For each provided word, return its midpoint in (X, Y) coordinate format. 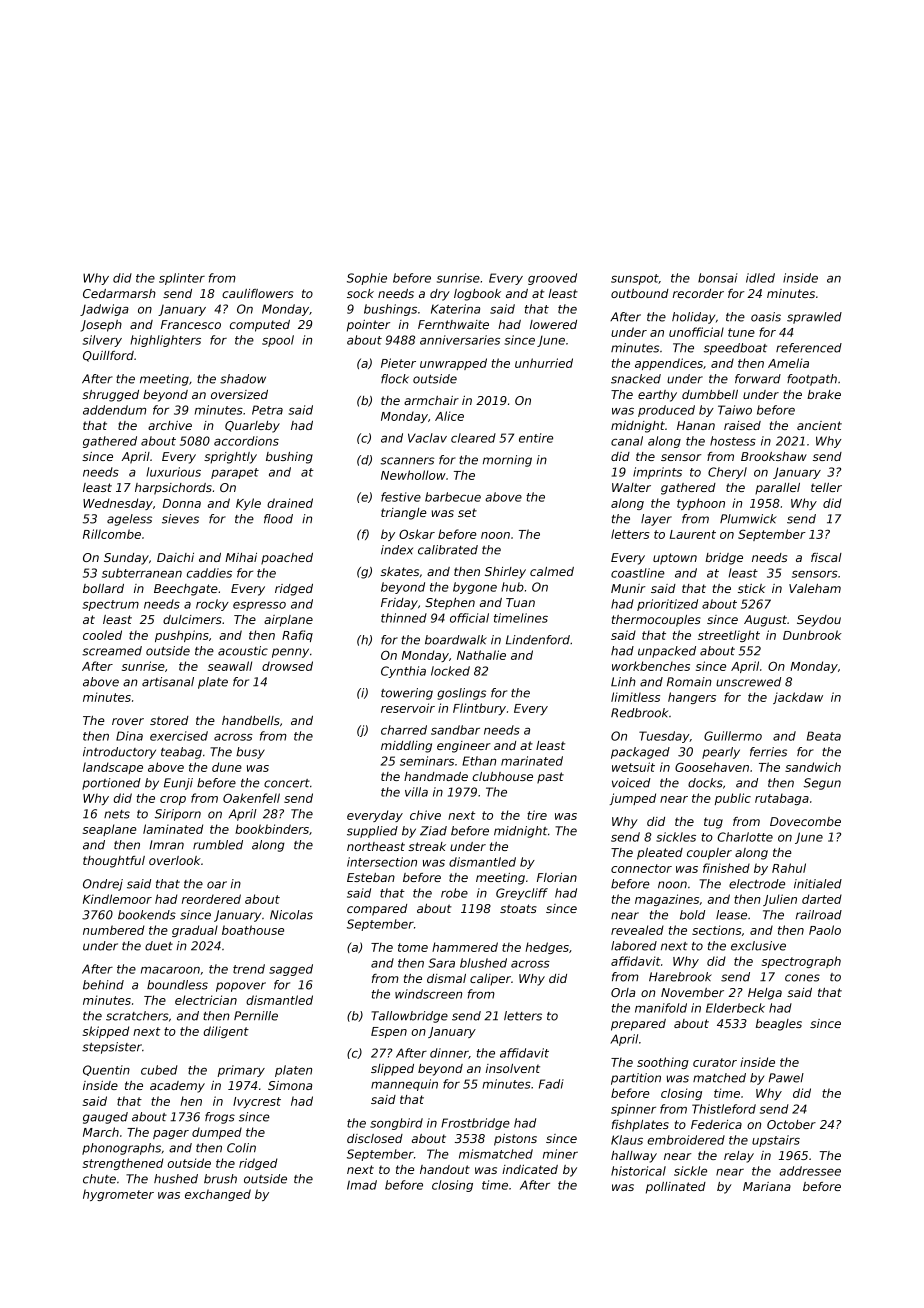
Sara (441, 963)
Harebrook (680, 977)
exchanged (218, 1195)
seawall (230, 666)
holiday (693, 318)
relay (739, 1157)
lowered (553, 324)
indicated (530, 1169)
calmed (552, 571)
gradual (195, 931)
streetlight (729, 636)
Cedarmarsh (119, 293)
